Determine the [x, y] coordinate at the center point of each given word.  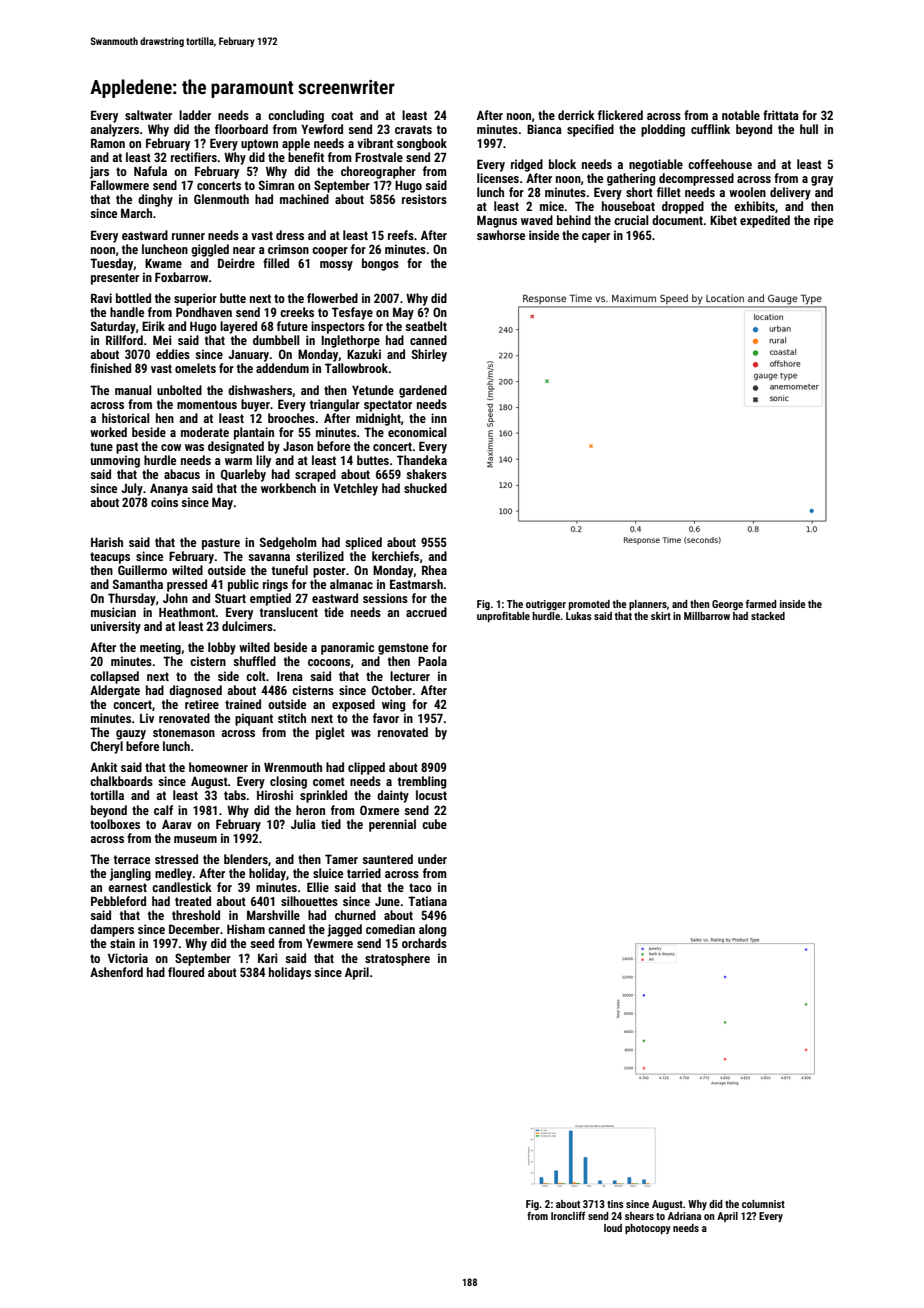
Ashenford [116, 972]
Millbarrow [707, 616]
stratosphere [397, 959]
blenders [246, 859]
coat [342, 115]
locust [431, 795]
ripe [823, 221]
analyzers [115, 130]
